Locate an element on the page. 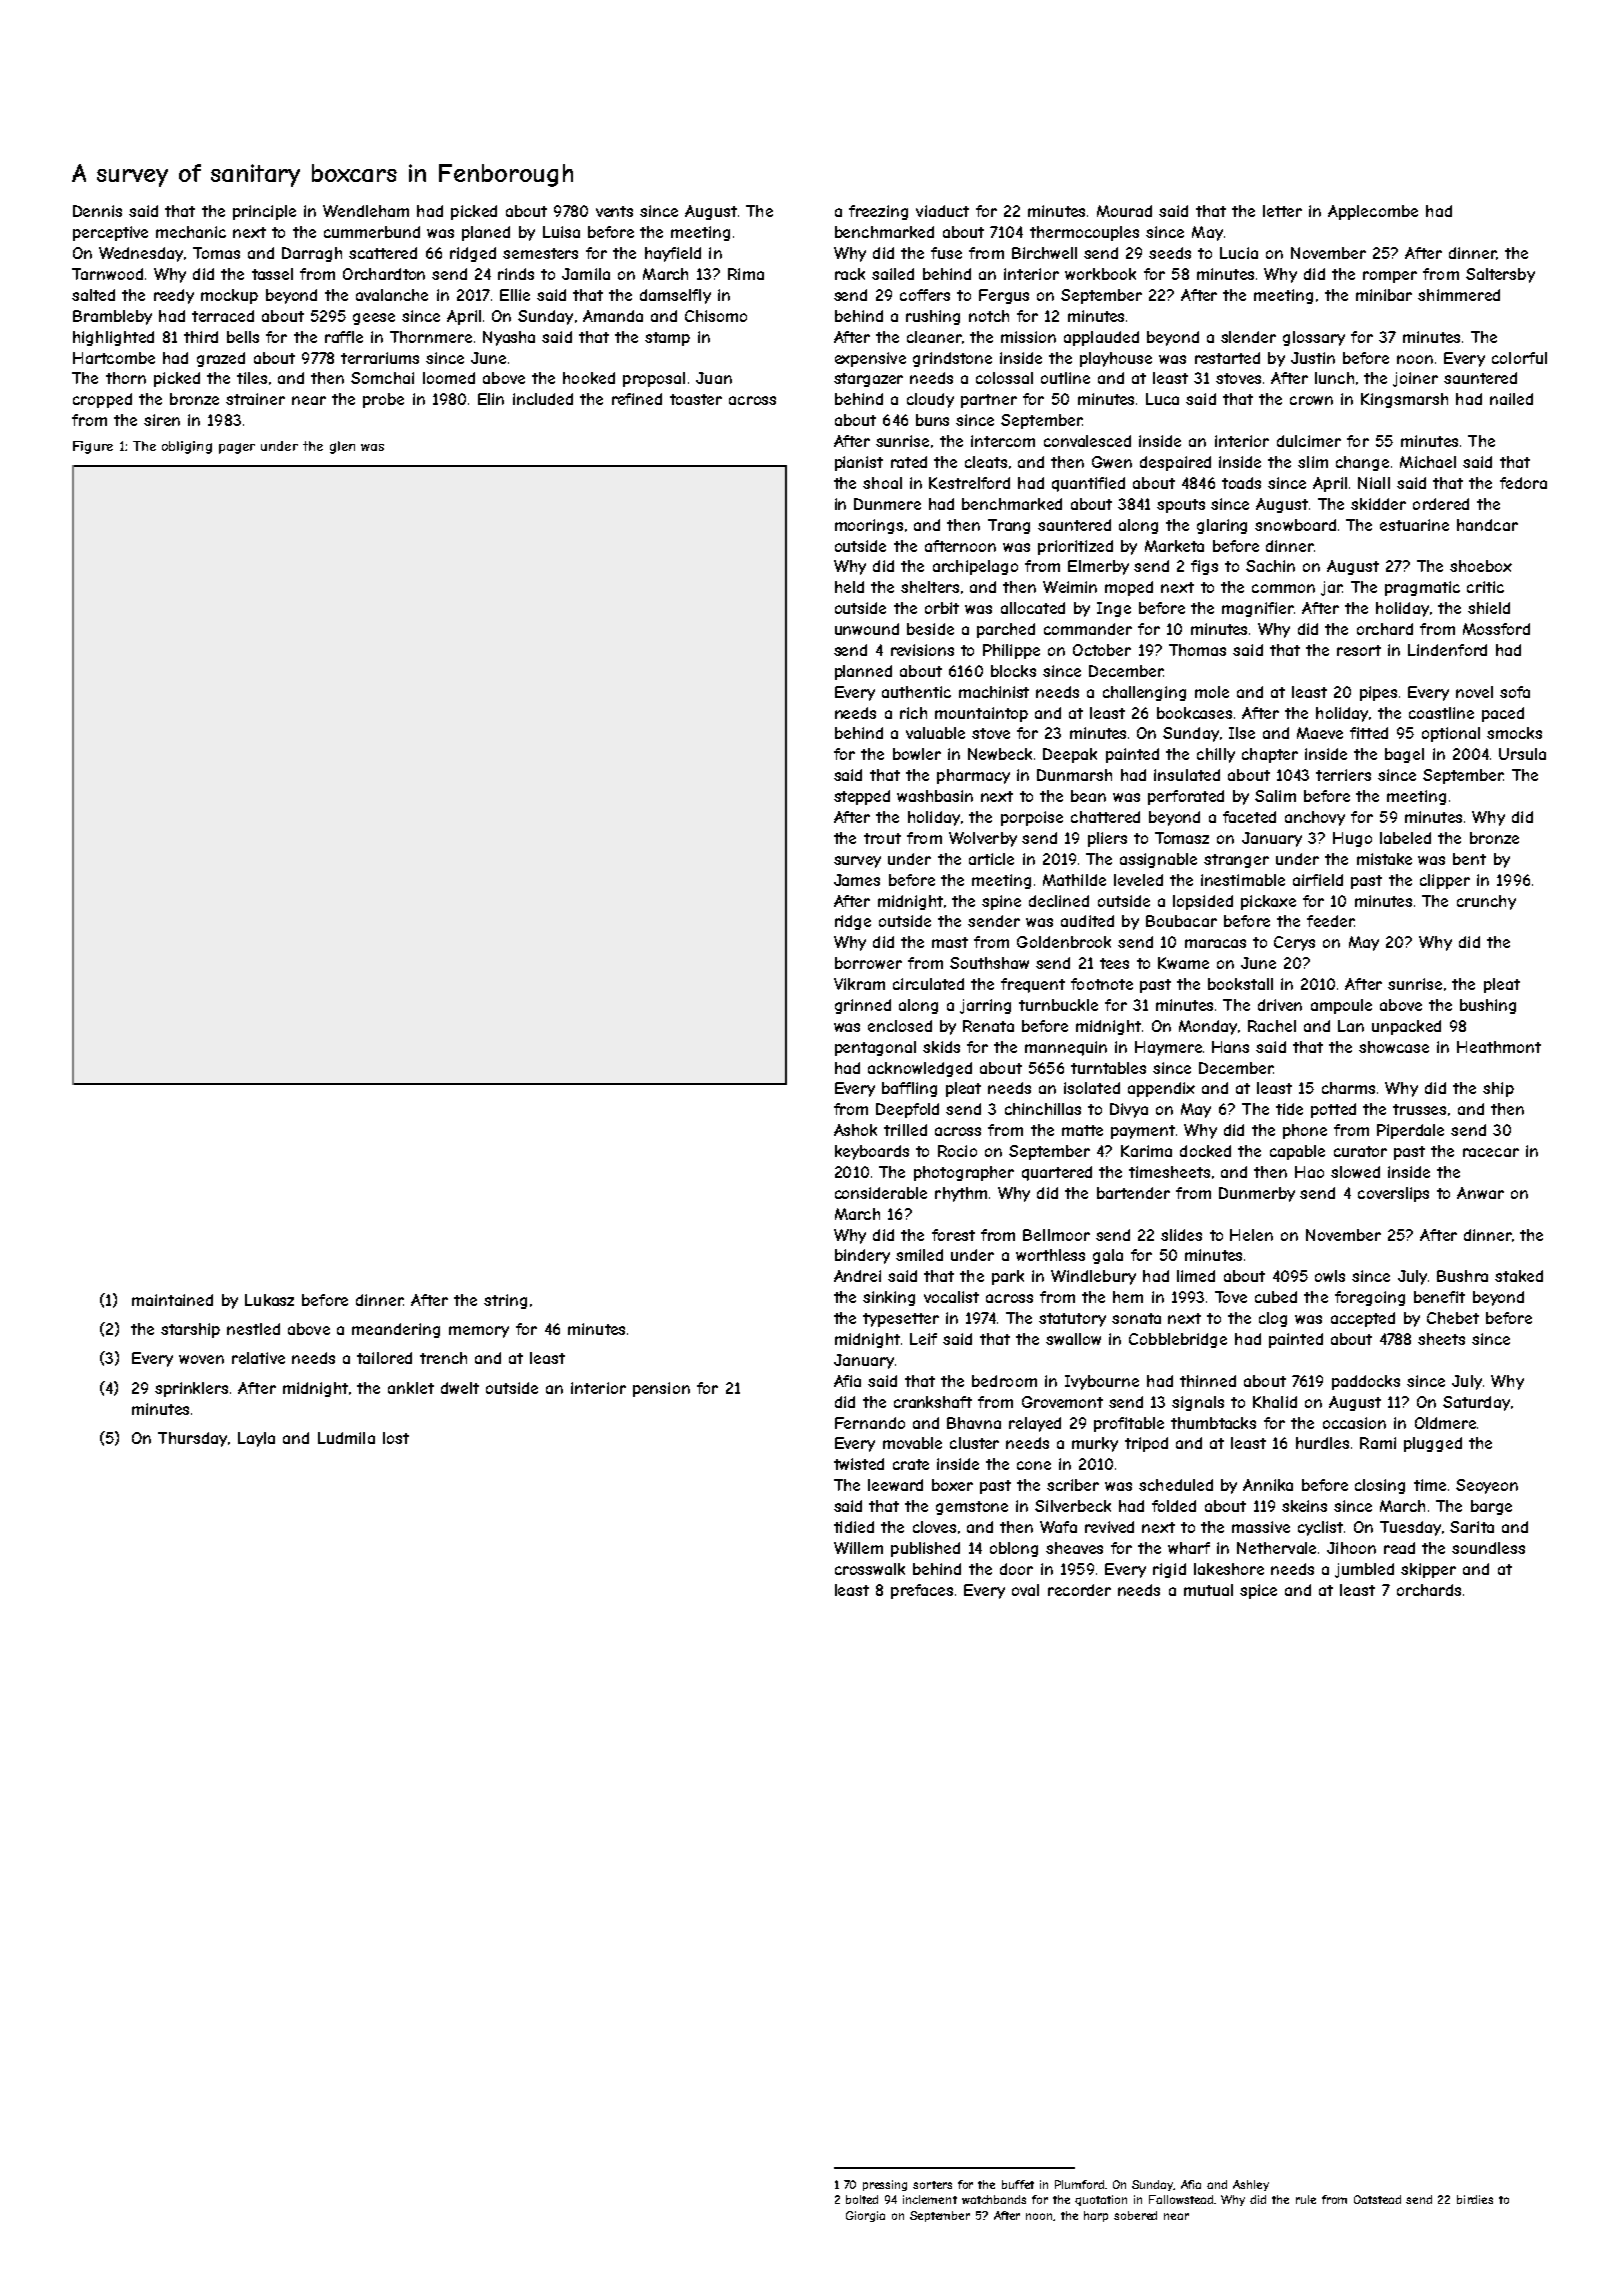  Ashley is located at coordinates (1251, 2185).
